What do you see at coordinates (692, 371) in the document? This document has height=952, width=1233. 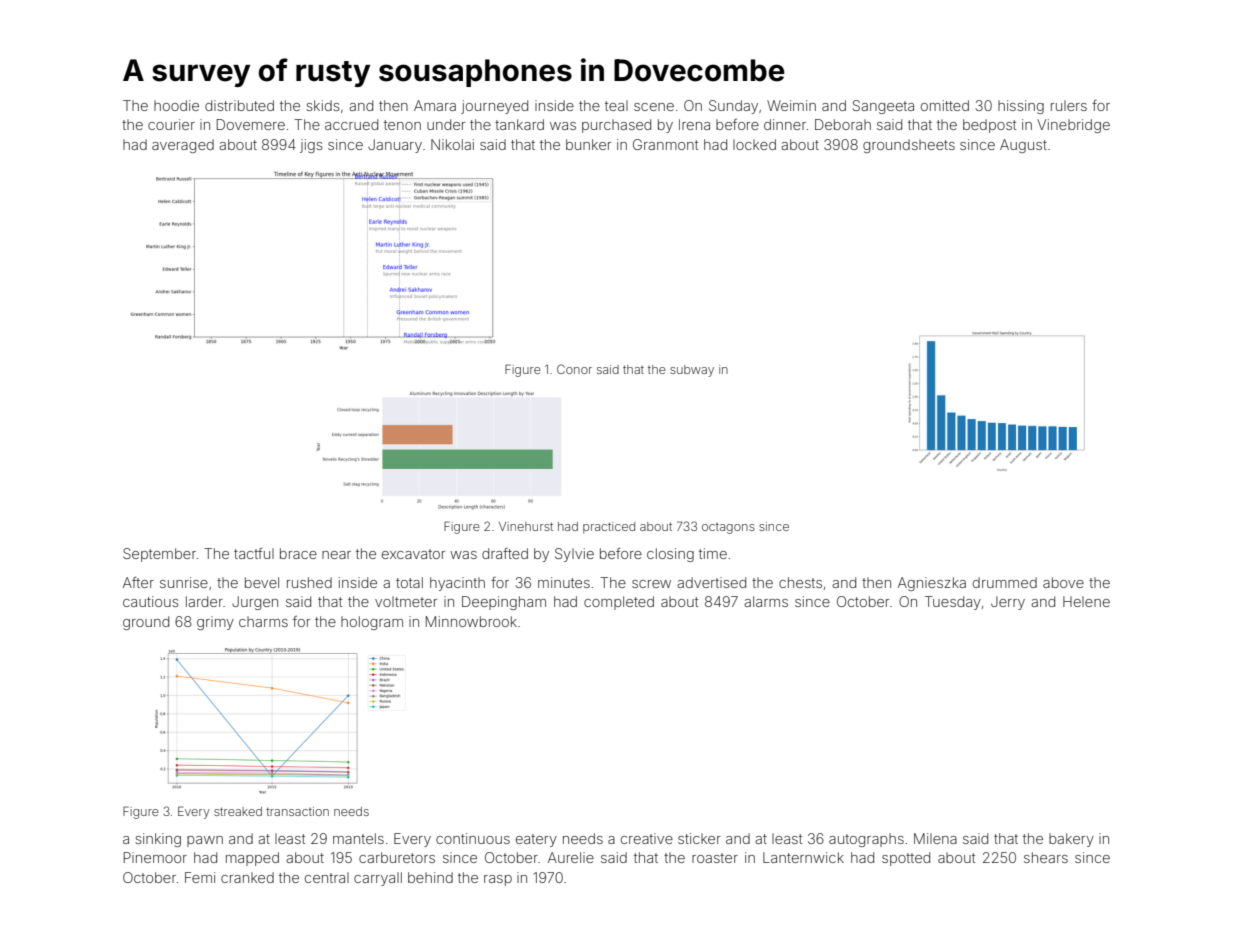 I see `subway` at bounding box center [692, 371].
